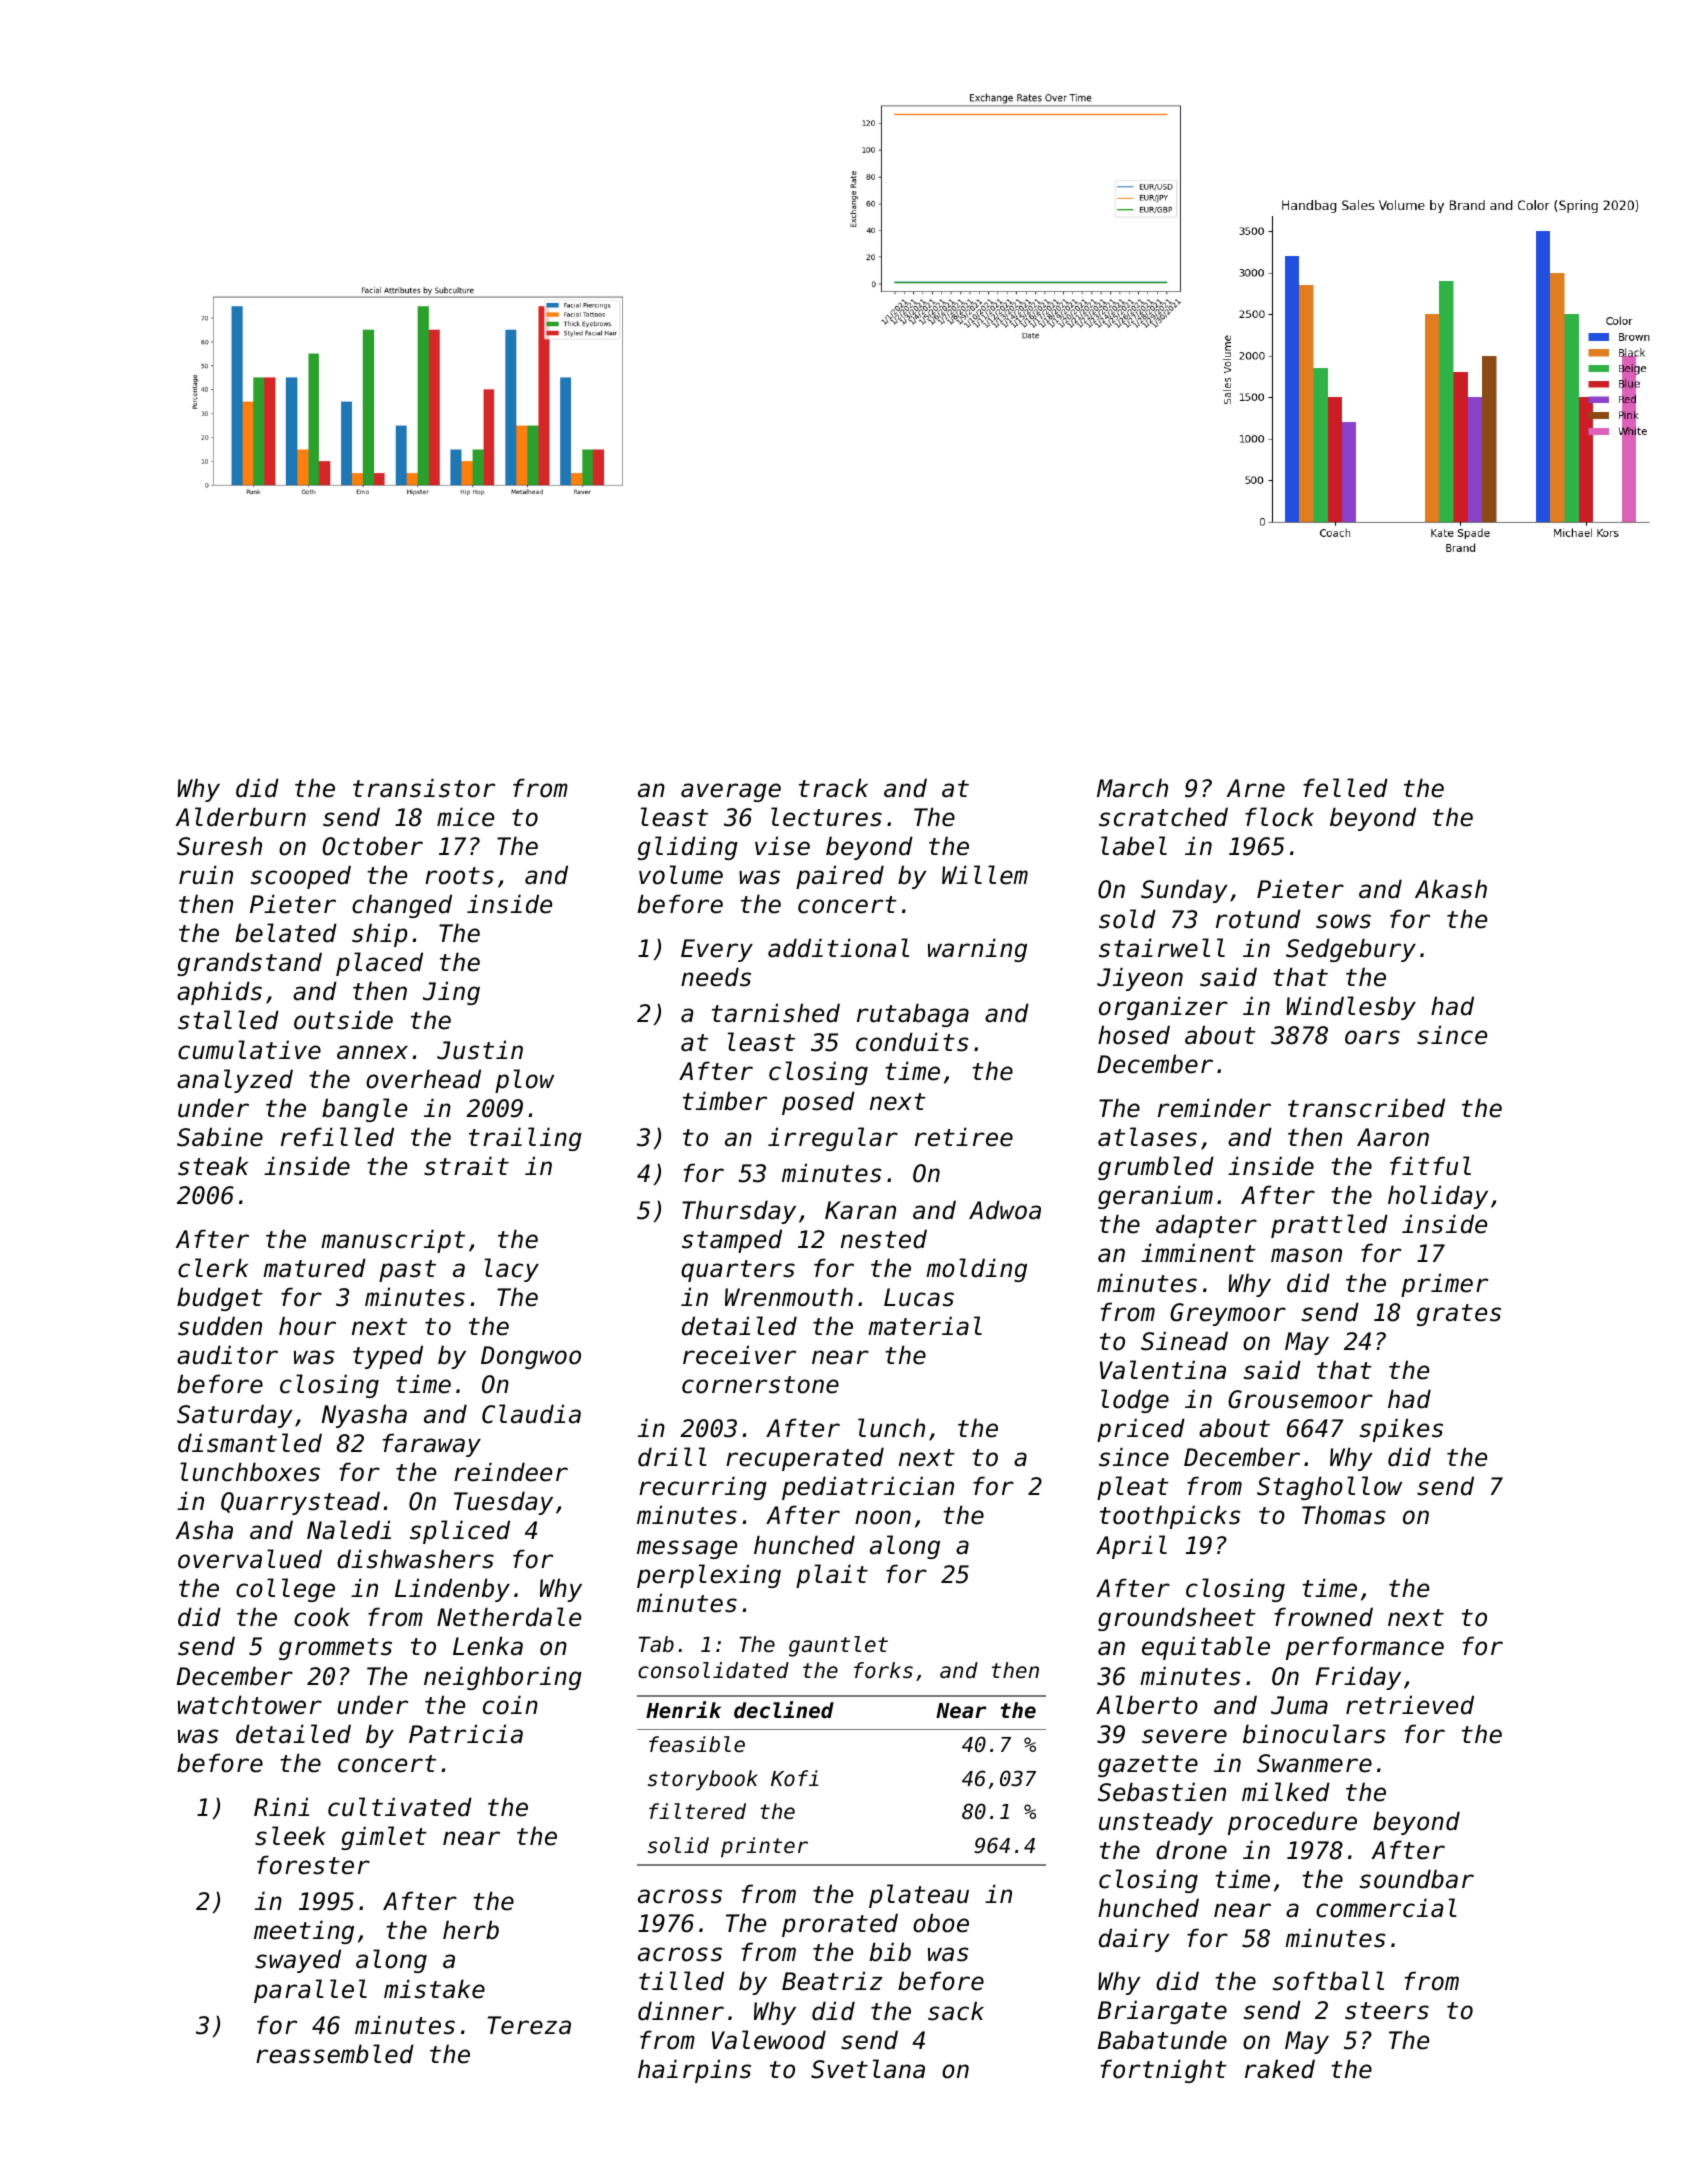  I want to click on mistake, so click(434, 1989).
